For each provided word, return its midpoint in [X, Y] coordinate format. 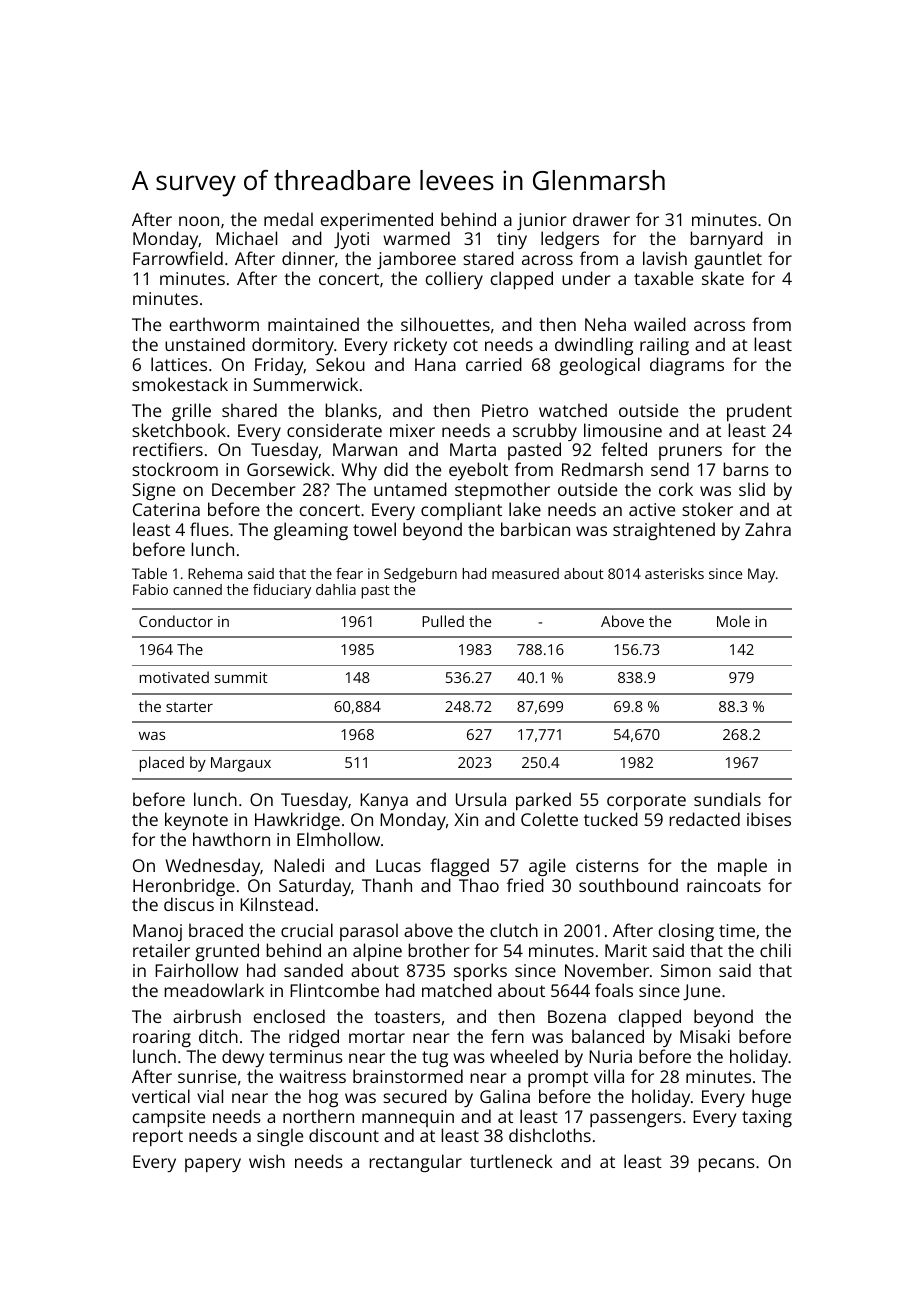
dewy [243, 1058]
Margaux [241, 764]
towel [374, 529]
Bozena [577, 1016]
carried [494, 364]
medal [288, 219]
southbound [628, 885]
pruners [690, 453]
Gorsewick [288, 469]
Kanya [384, 801]
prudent [759, 412]
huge [771, 1098]
